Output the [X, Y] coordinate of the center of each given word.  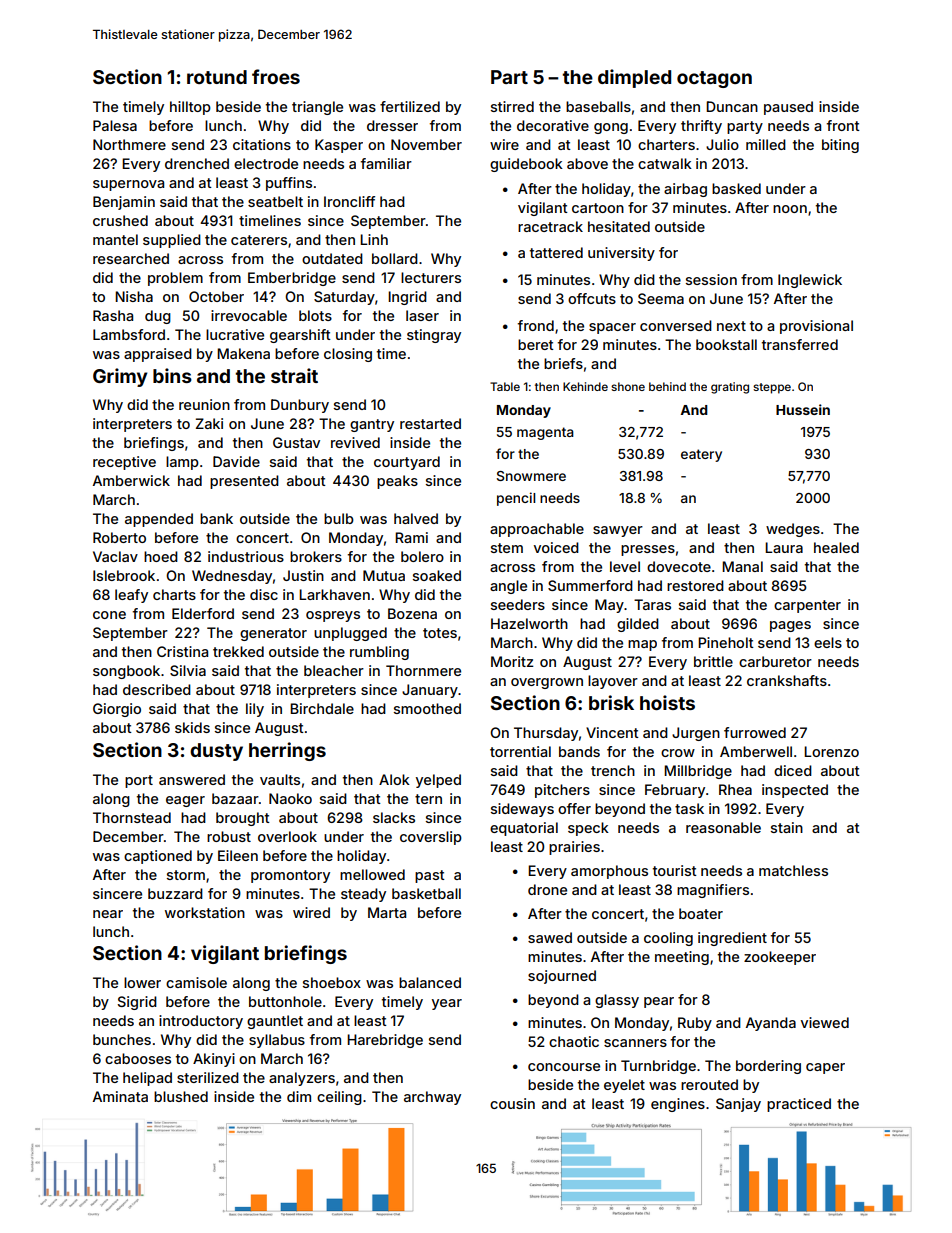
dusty [216, 752]
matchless [793, 870]
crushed [120, 220]
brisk [611, 702]
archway [432, 1098]
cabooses [138, 1058]
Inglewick [810, 281]
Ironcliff [349, 201]
